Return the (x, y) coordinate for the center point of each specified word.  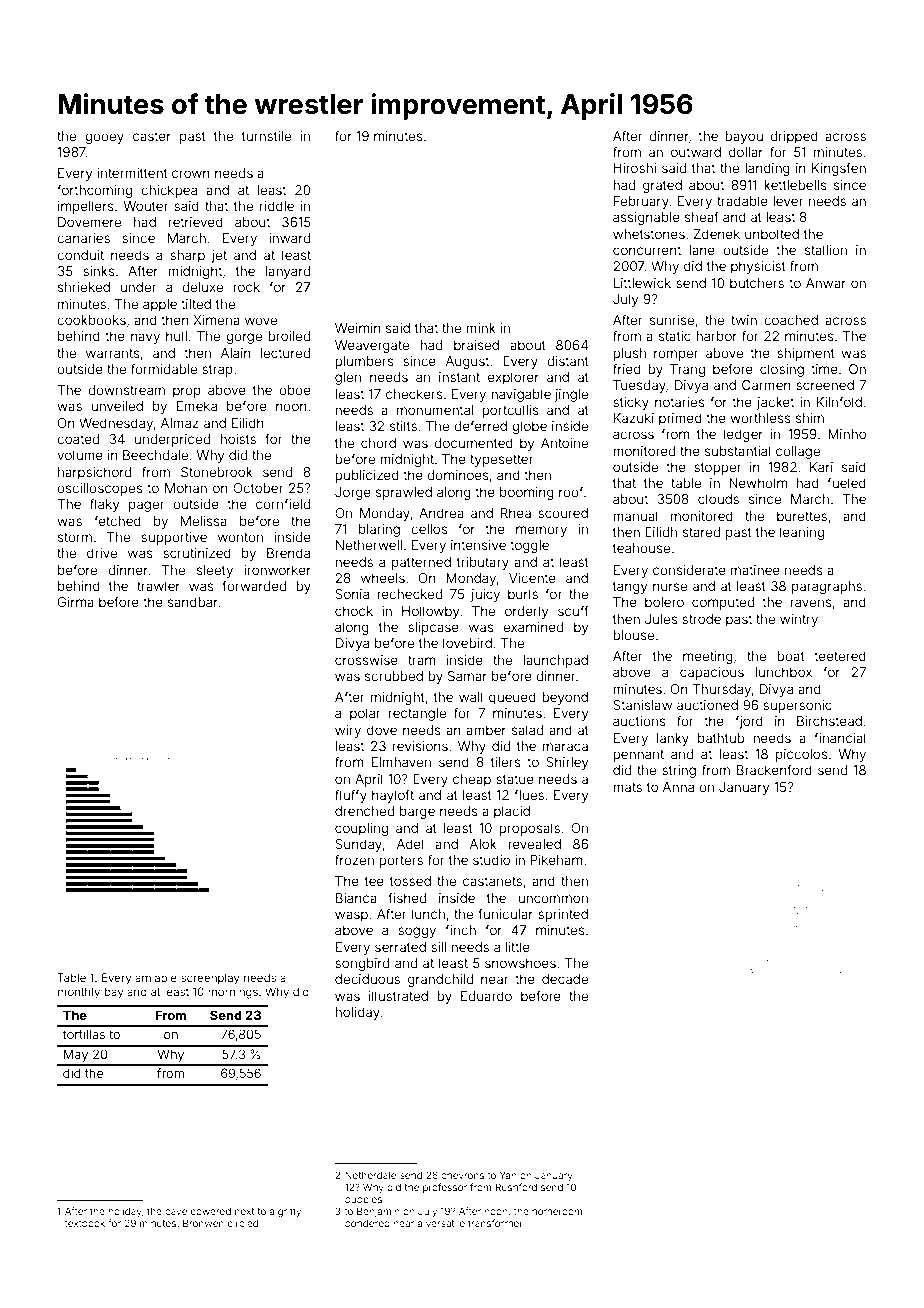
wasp (351, 916)
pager (146, 506)
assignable (646, 218)
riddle (277, 206)
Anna (678, 787)
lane (702, 250)
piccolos (802, 755)
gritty (289, 1212)
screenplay (210, 979)
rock (246, 287)
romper (676, 355)
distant (568, 361)
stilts (403, 426)
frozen (354, 859)
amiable (156, 977)
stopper (717, 469)
